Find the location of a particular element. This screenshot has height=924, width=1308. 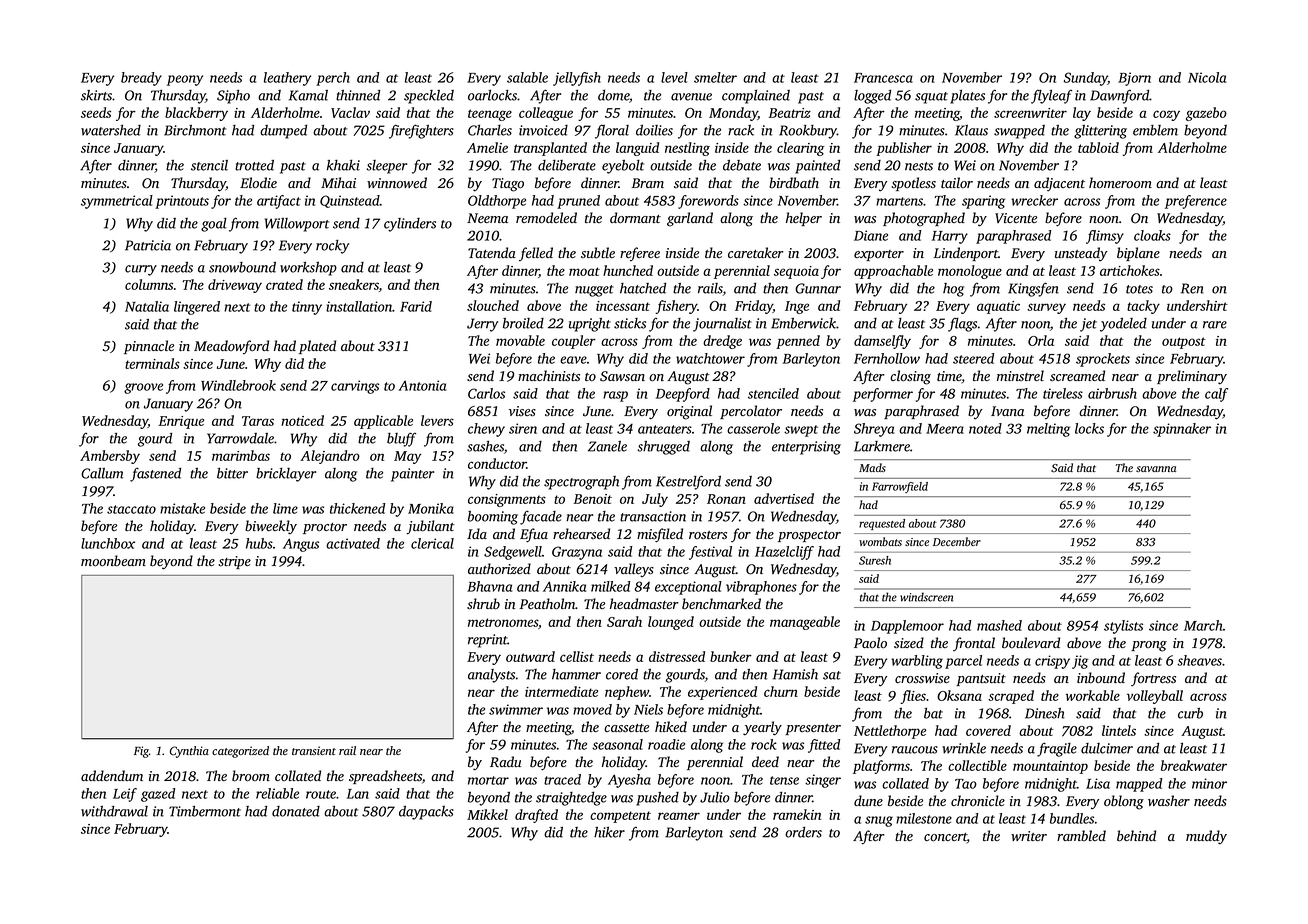

gazed is located at coordinates (158, 795).
